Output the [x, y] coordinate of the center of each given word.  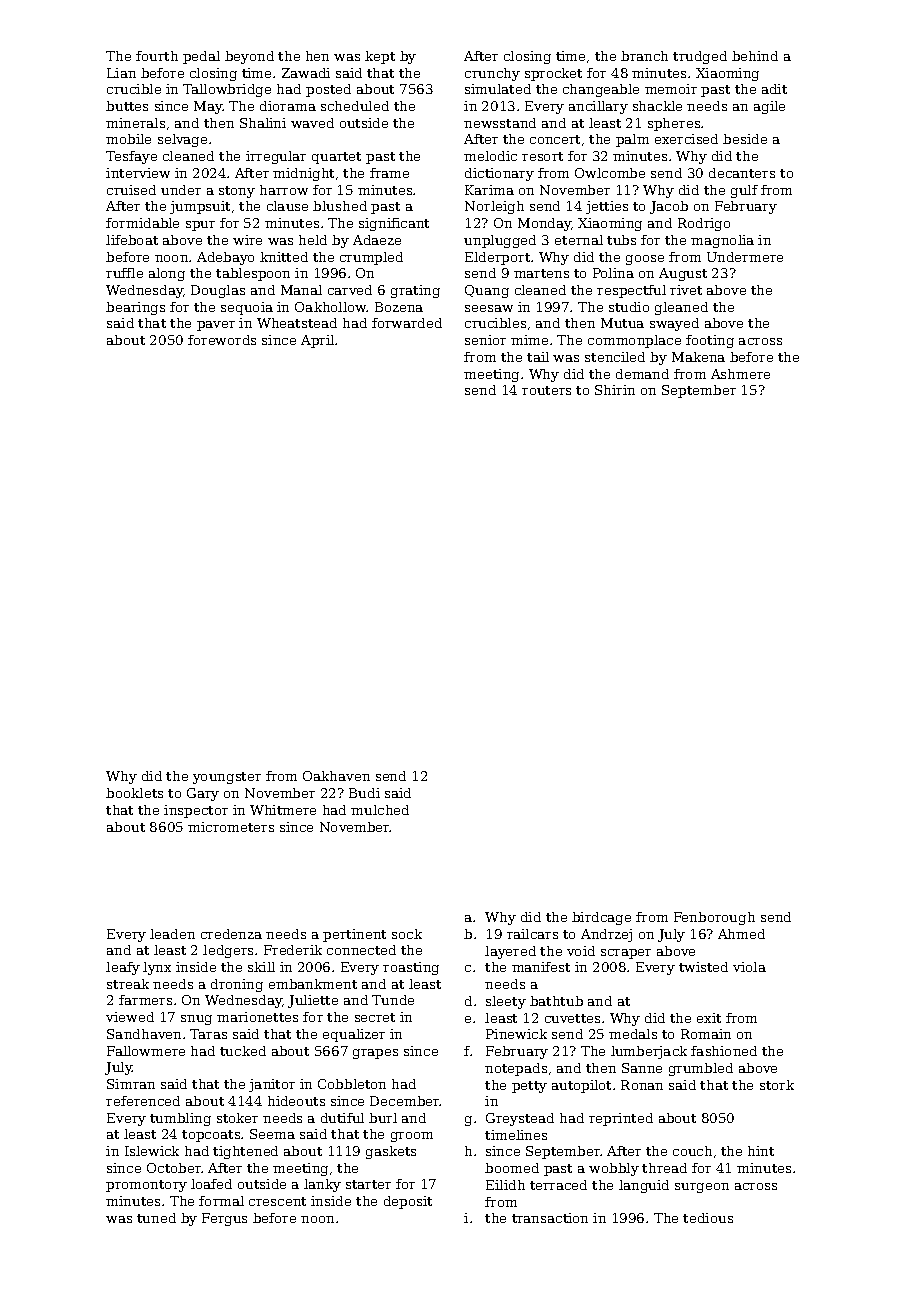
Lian [121, 73]
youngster [227, 778]
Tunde [393, 1000]
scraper [626, 954]
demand [642, 374]
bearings [135, 308]
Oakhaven [336, 776]
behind [755, 56]
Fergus [224, 1219]
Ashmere [740, 374]
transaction [550, 1218]
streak [128, 984]
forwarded [407, 323]
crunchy [492, 74]
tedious [708, 1218]
